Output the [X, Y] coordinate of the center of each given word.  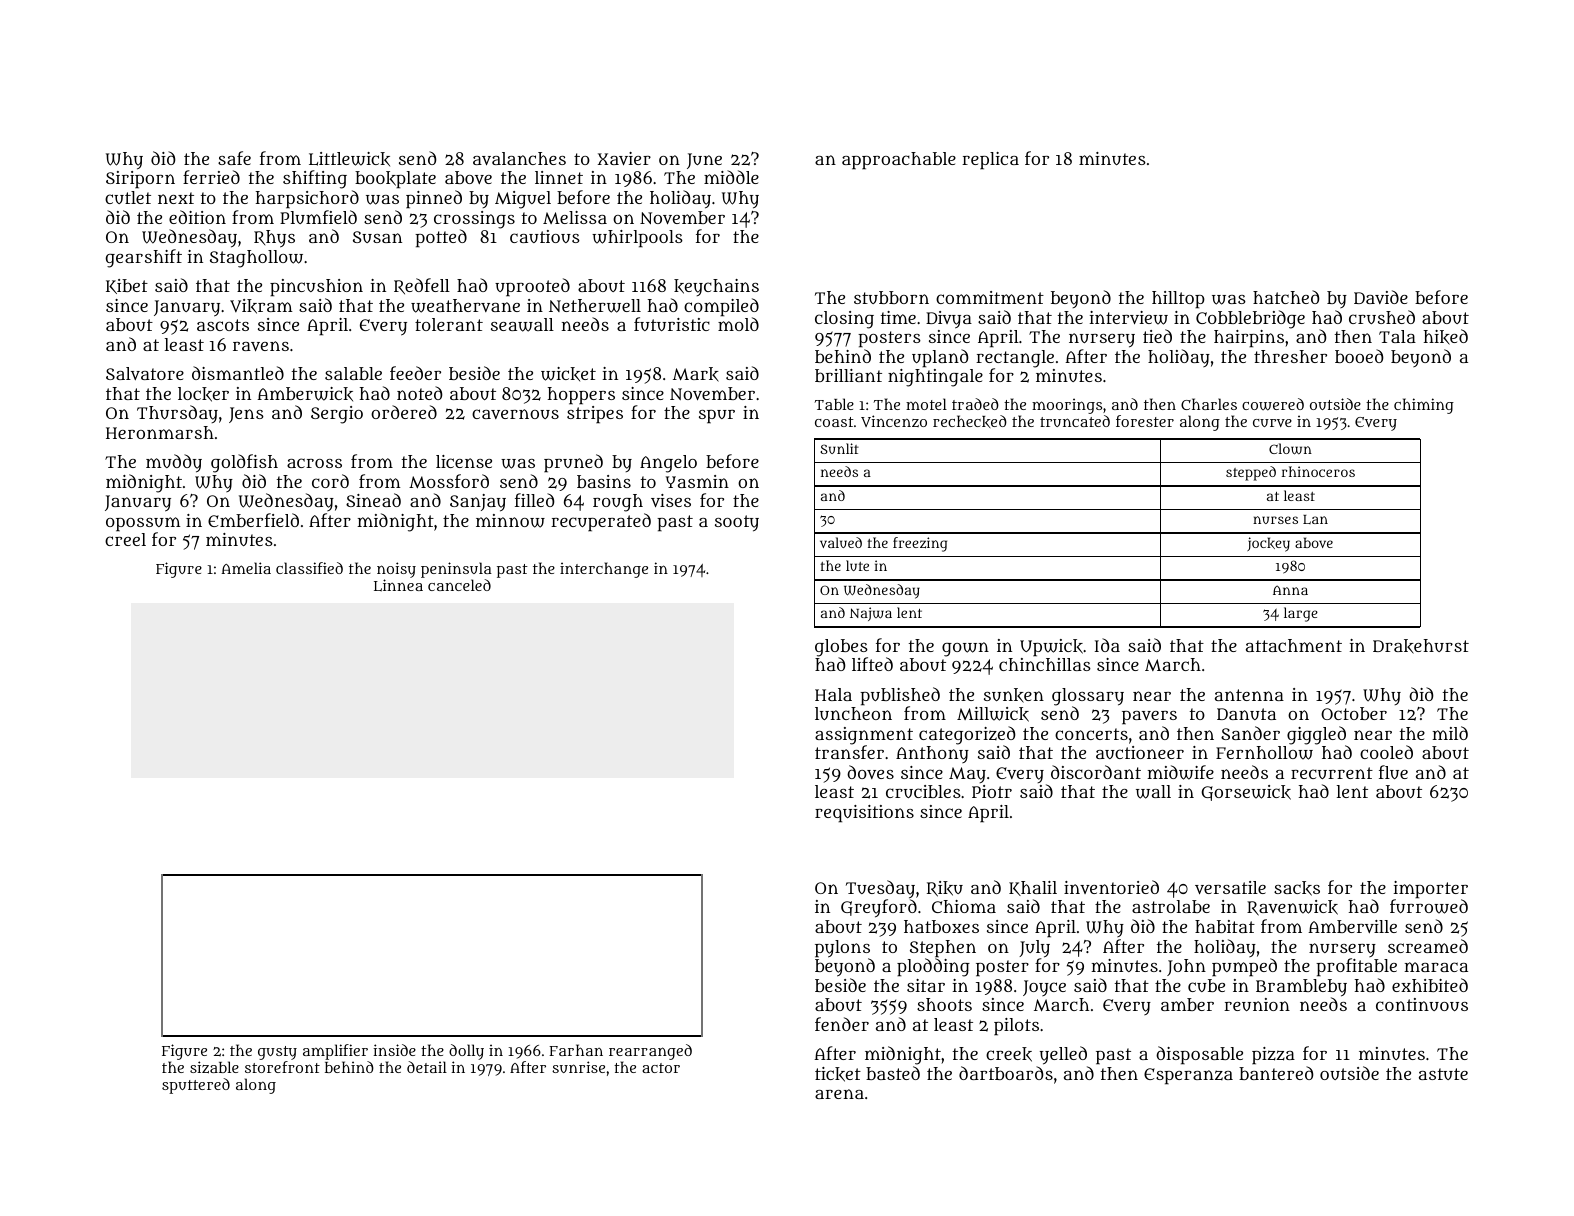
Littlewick [349, 159]
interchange [604, 570]
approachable [899, 161]
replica [990, 161]
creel [125, 539]
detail [427, 1067]
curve [1272, 423]
